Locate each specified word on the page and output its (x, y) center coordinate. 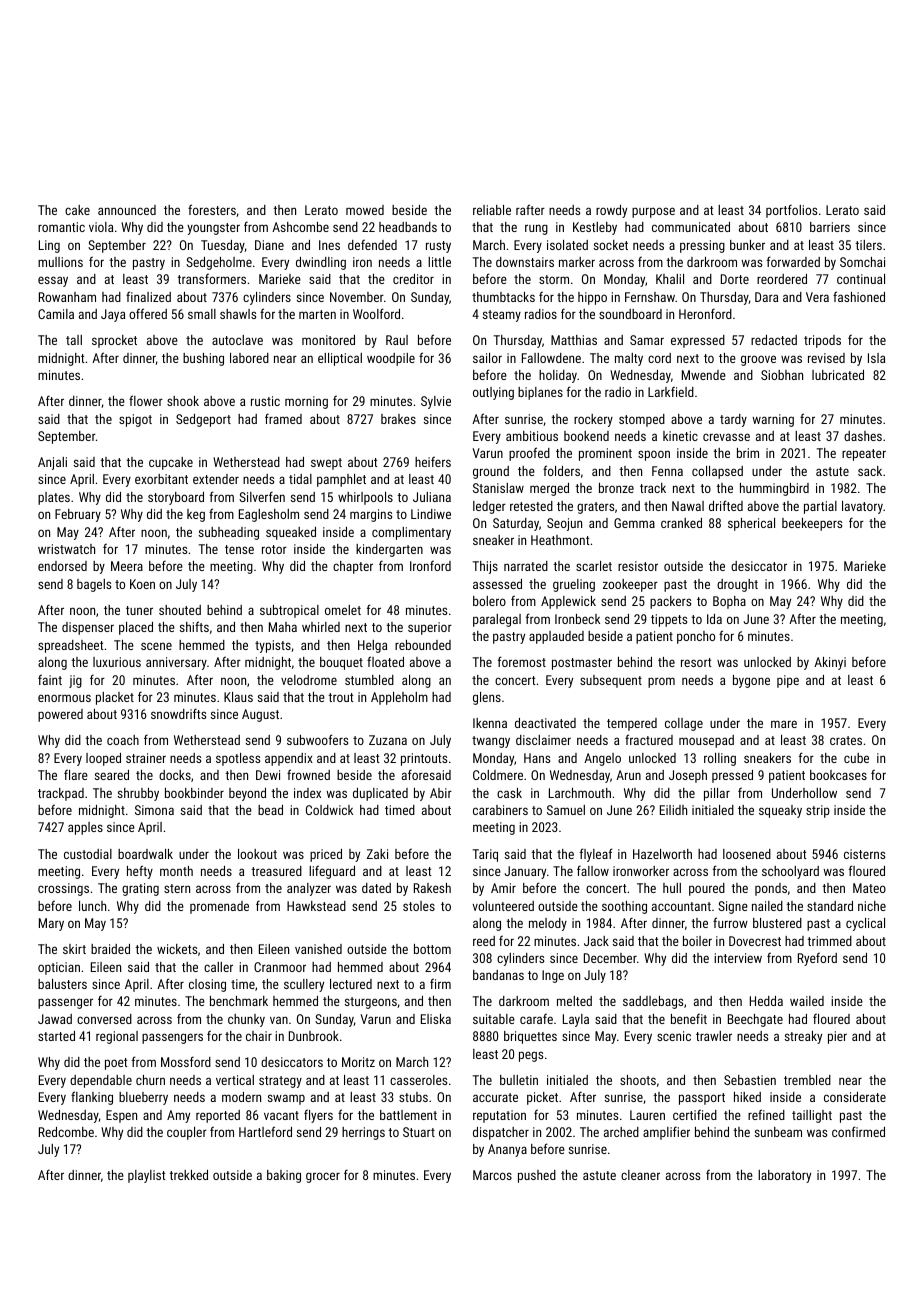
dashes (863, 436)
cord (659, 358)
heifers (433, 461)
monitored (328, 340)
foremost (522, 661)
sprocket (114, 341)
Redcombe (66, 1132)
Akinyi (830, 663)
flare (76, 774)
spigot (135, 420)
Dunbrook (314, 1036)
